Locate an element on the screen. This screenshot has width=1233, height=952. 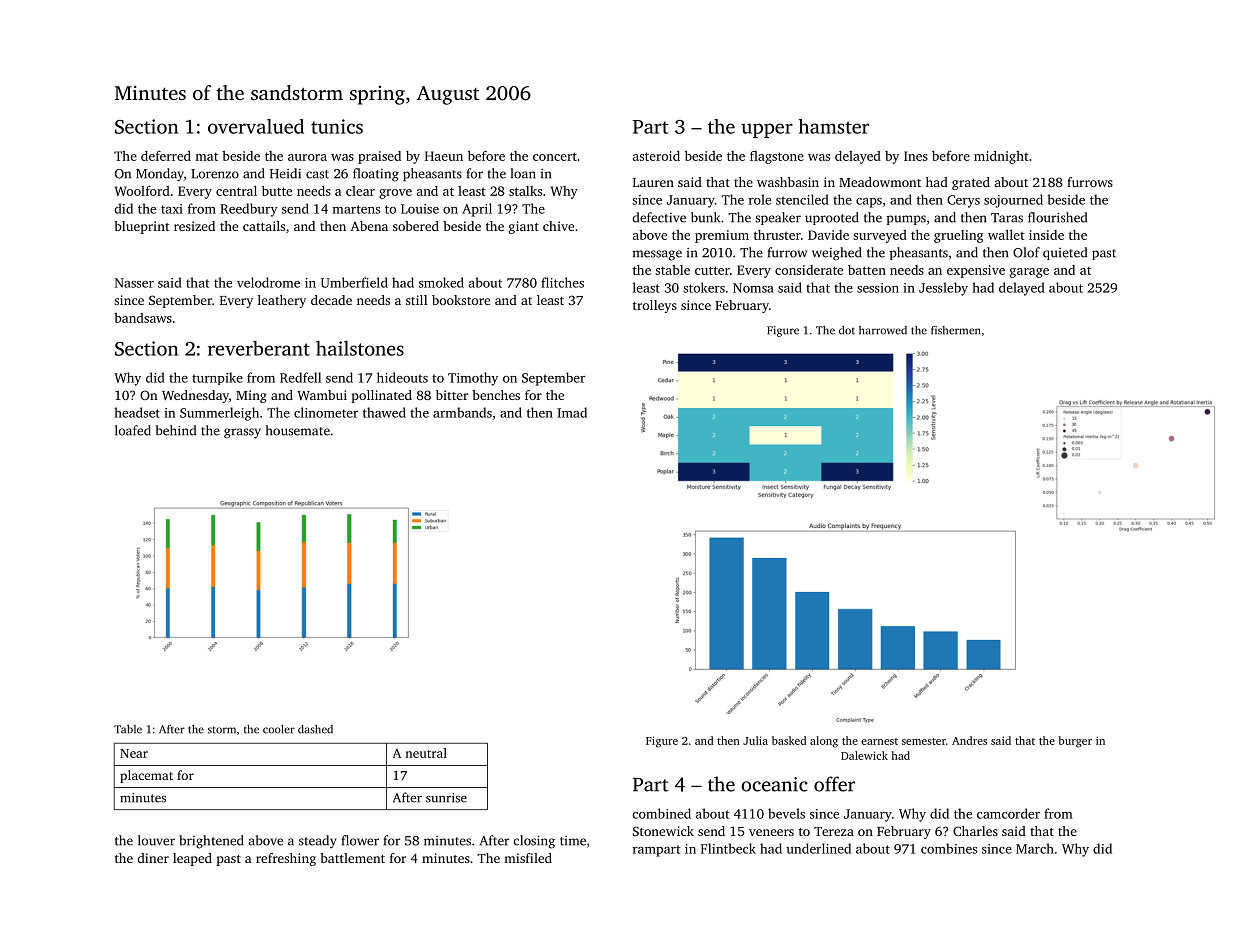
fishermen is located at coordinates (956, 330).
